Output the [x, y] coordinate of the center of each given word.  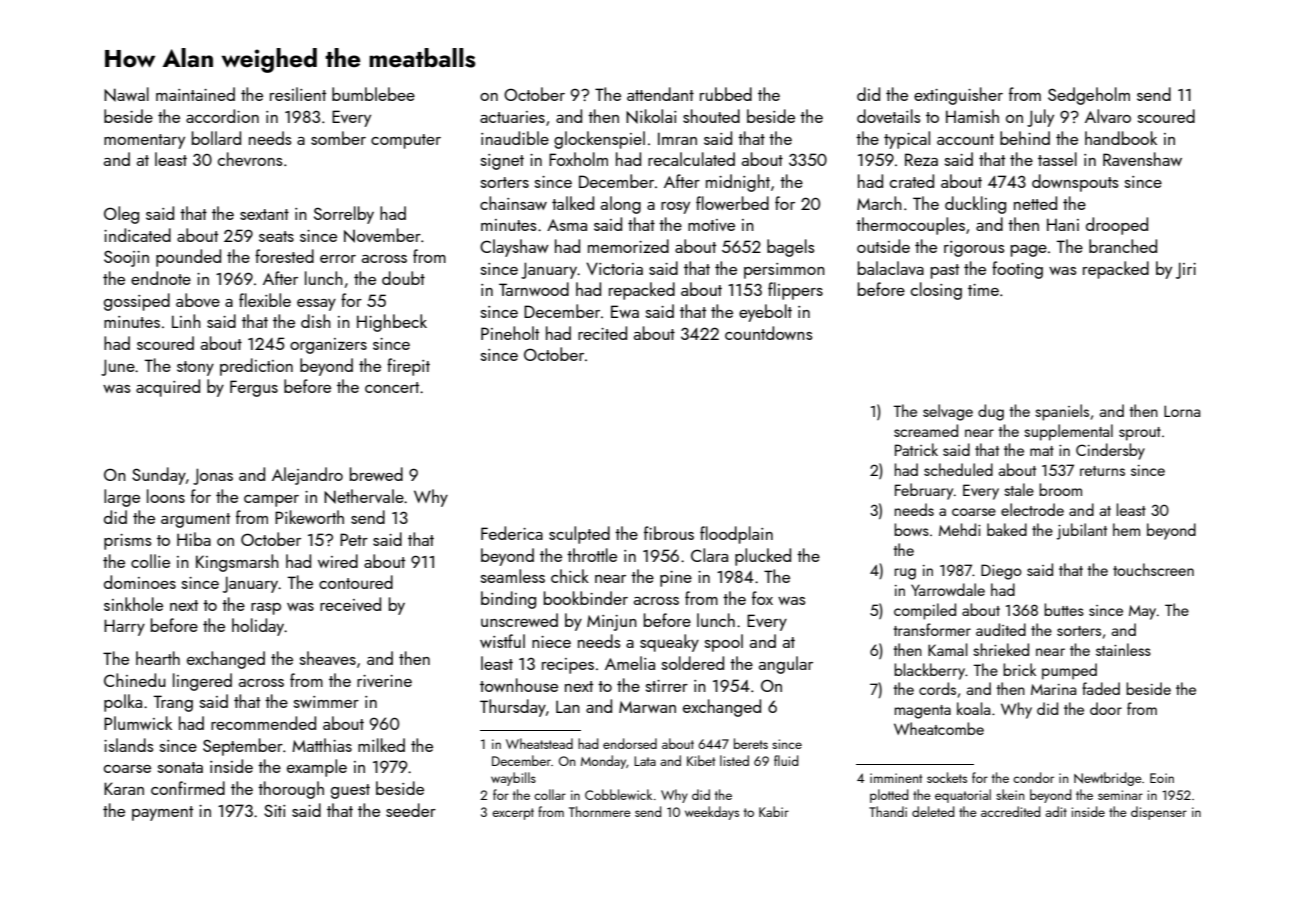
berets [751, 743]
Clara [709, 555]
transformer [932, 629]
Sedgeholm [1089, 96]
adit [1056, 811]
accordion [222, 116]
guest [350, 791]
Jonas [213, 476]
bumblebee [373, 94]
